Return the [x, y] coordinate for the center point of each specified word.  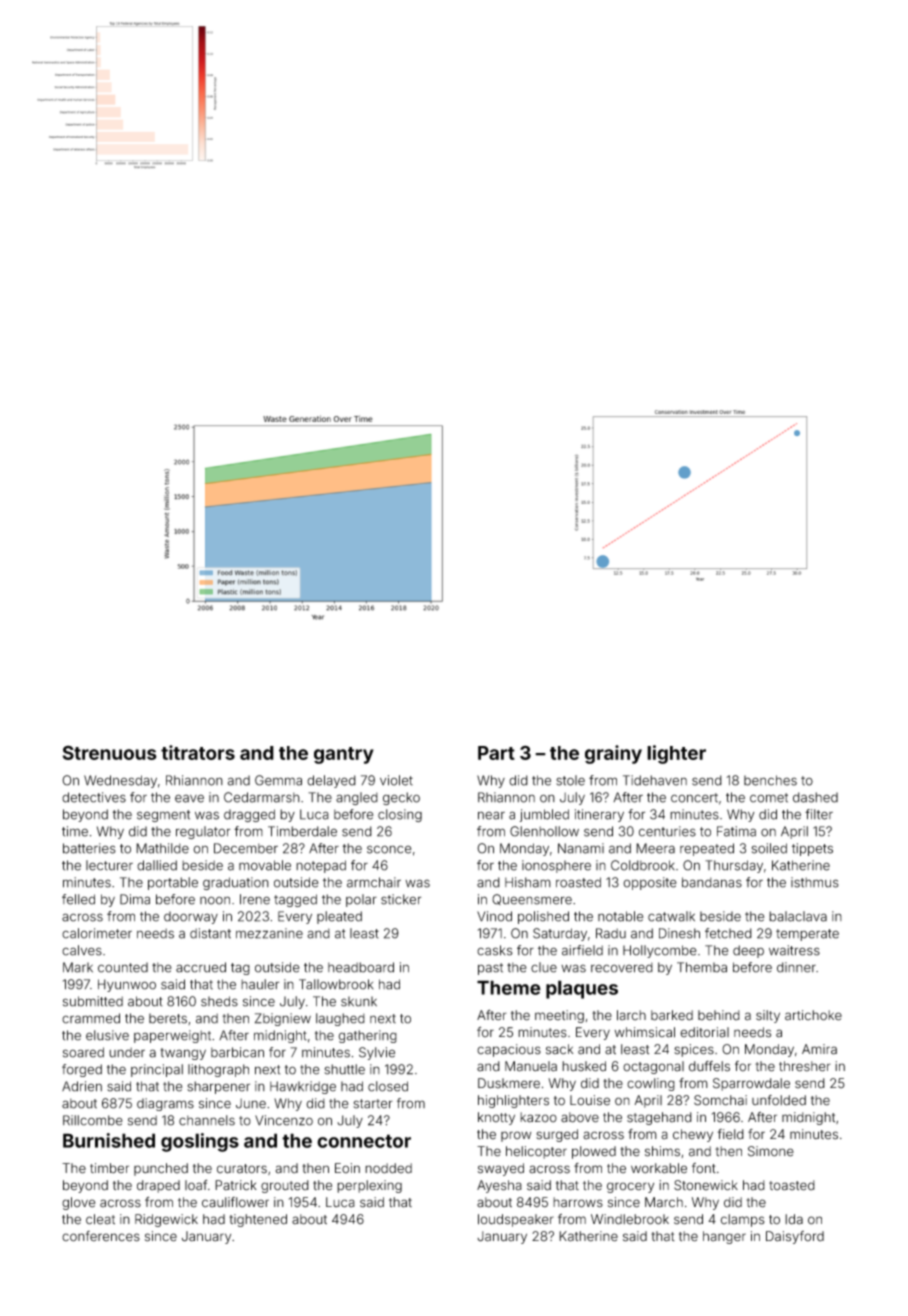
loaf [196, 1185]
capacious [509, 1050]
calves [82, 950]
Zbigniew [283, 1019]
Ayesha [499, 1186]
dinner [796, 967]
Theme [509, 987]
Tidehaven [655, 780]
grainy [613, 754]
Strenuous [110, 752]
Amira [819, 1049]
